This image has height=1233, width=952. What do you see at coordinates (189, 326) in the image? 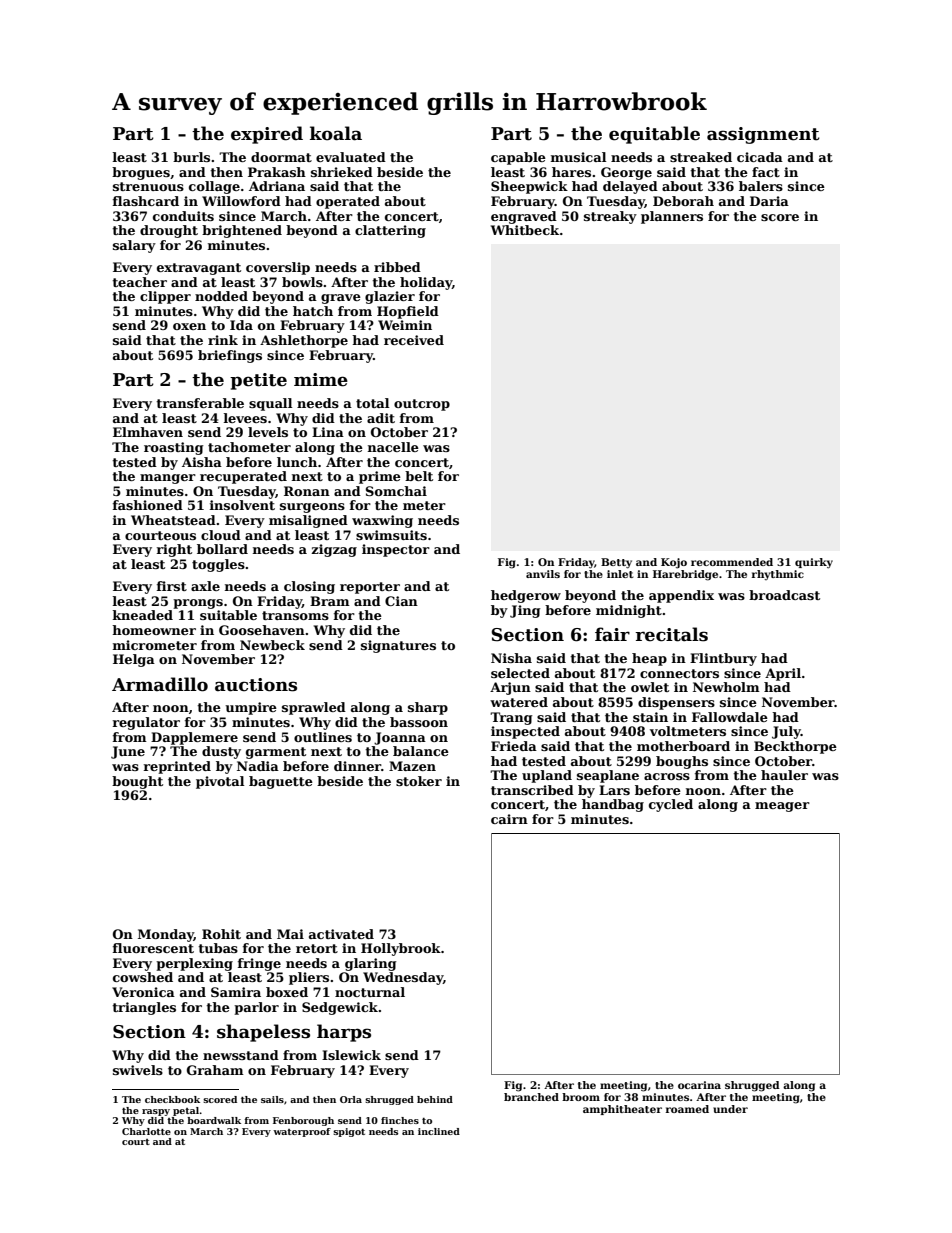
I see `oxen` at bounding box center [189, 326].
